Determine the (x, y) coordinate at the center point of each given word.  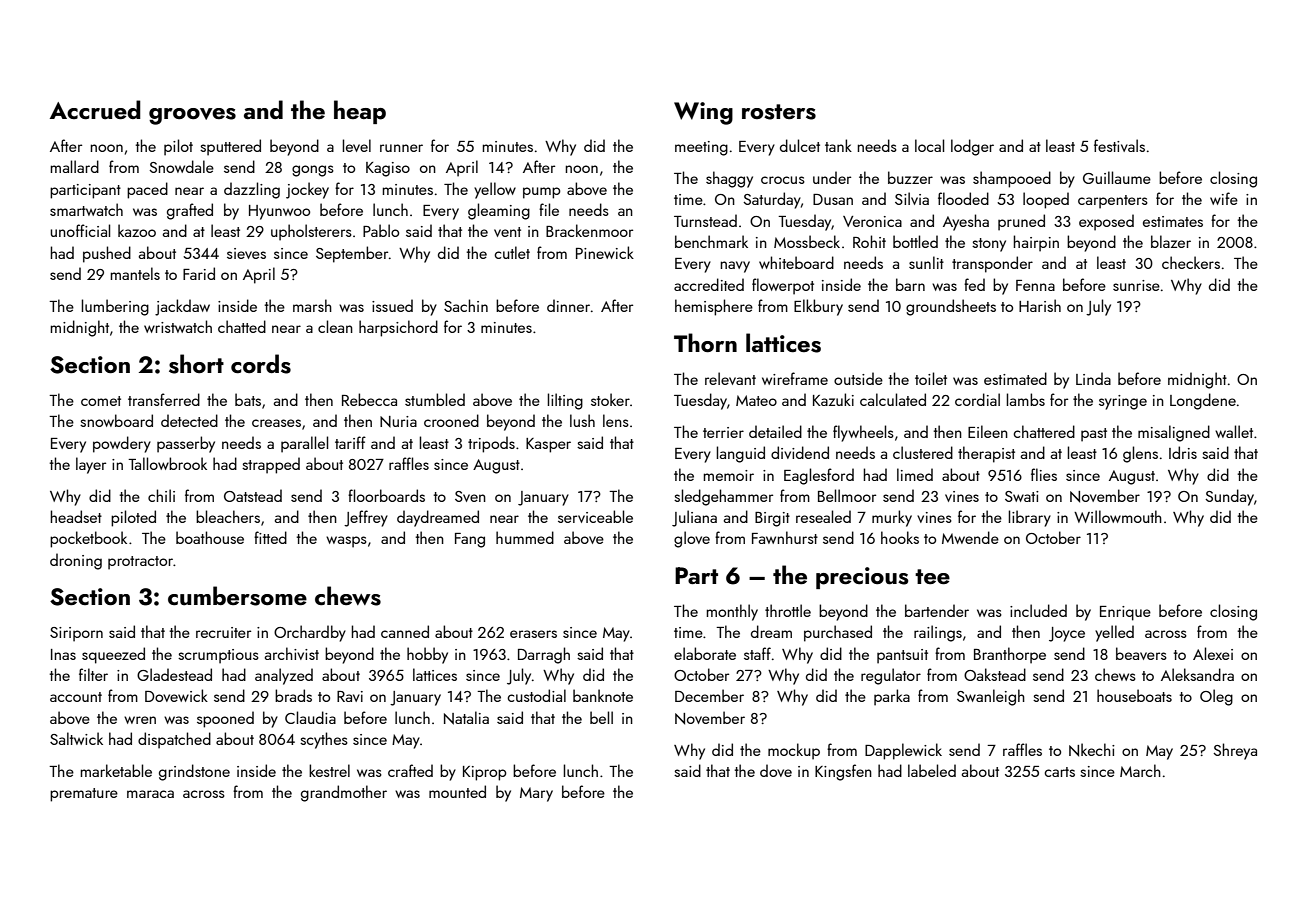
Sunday (1229, 497)
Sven (470, 496)
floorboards (386, 495)
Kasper (548, 445)
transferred (164, 399)
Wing (703, 113)
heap (360, 112)
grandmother (344, 793)
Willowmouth (1118, 516)
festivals (1119, 145)
